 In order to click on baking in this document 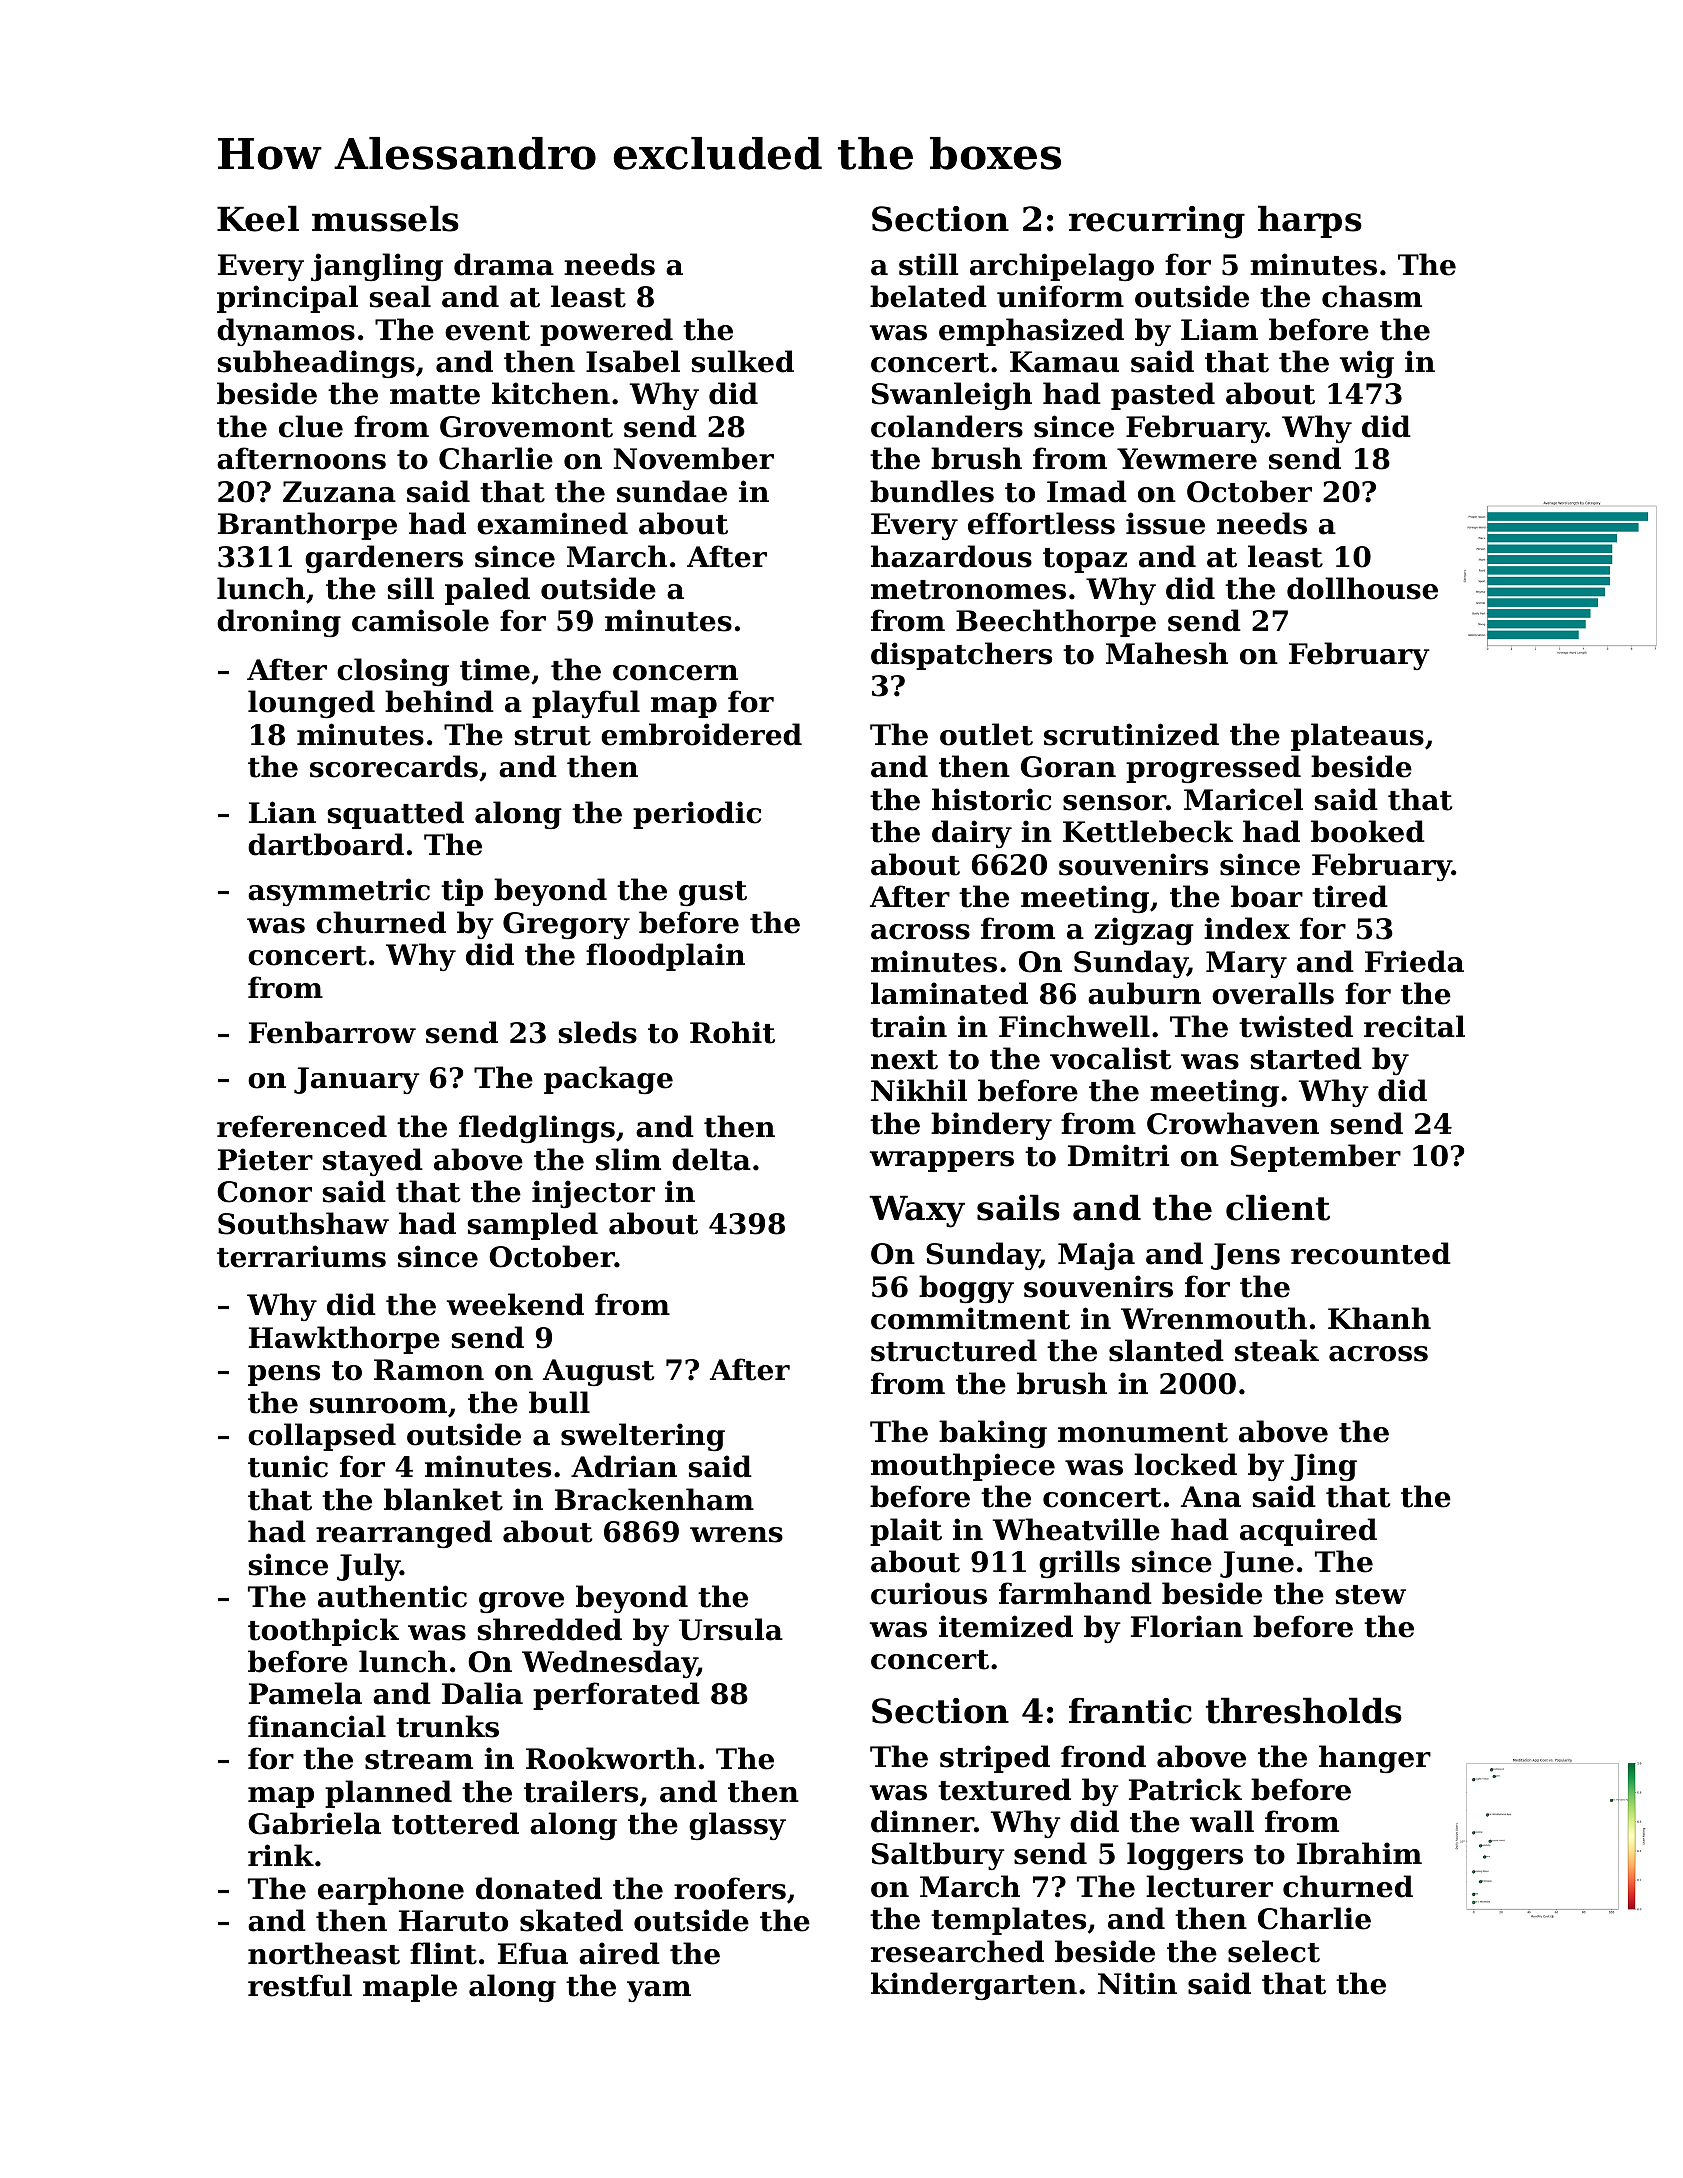, I will do `click(993, 1434)`.
